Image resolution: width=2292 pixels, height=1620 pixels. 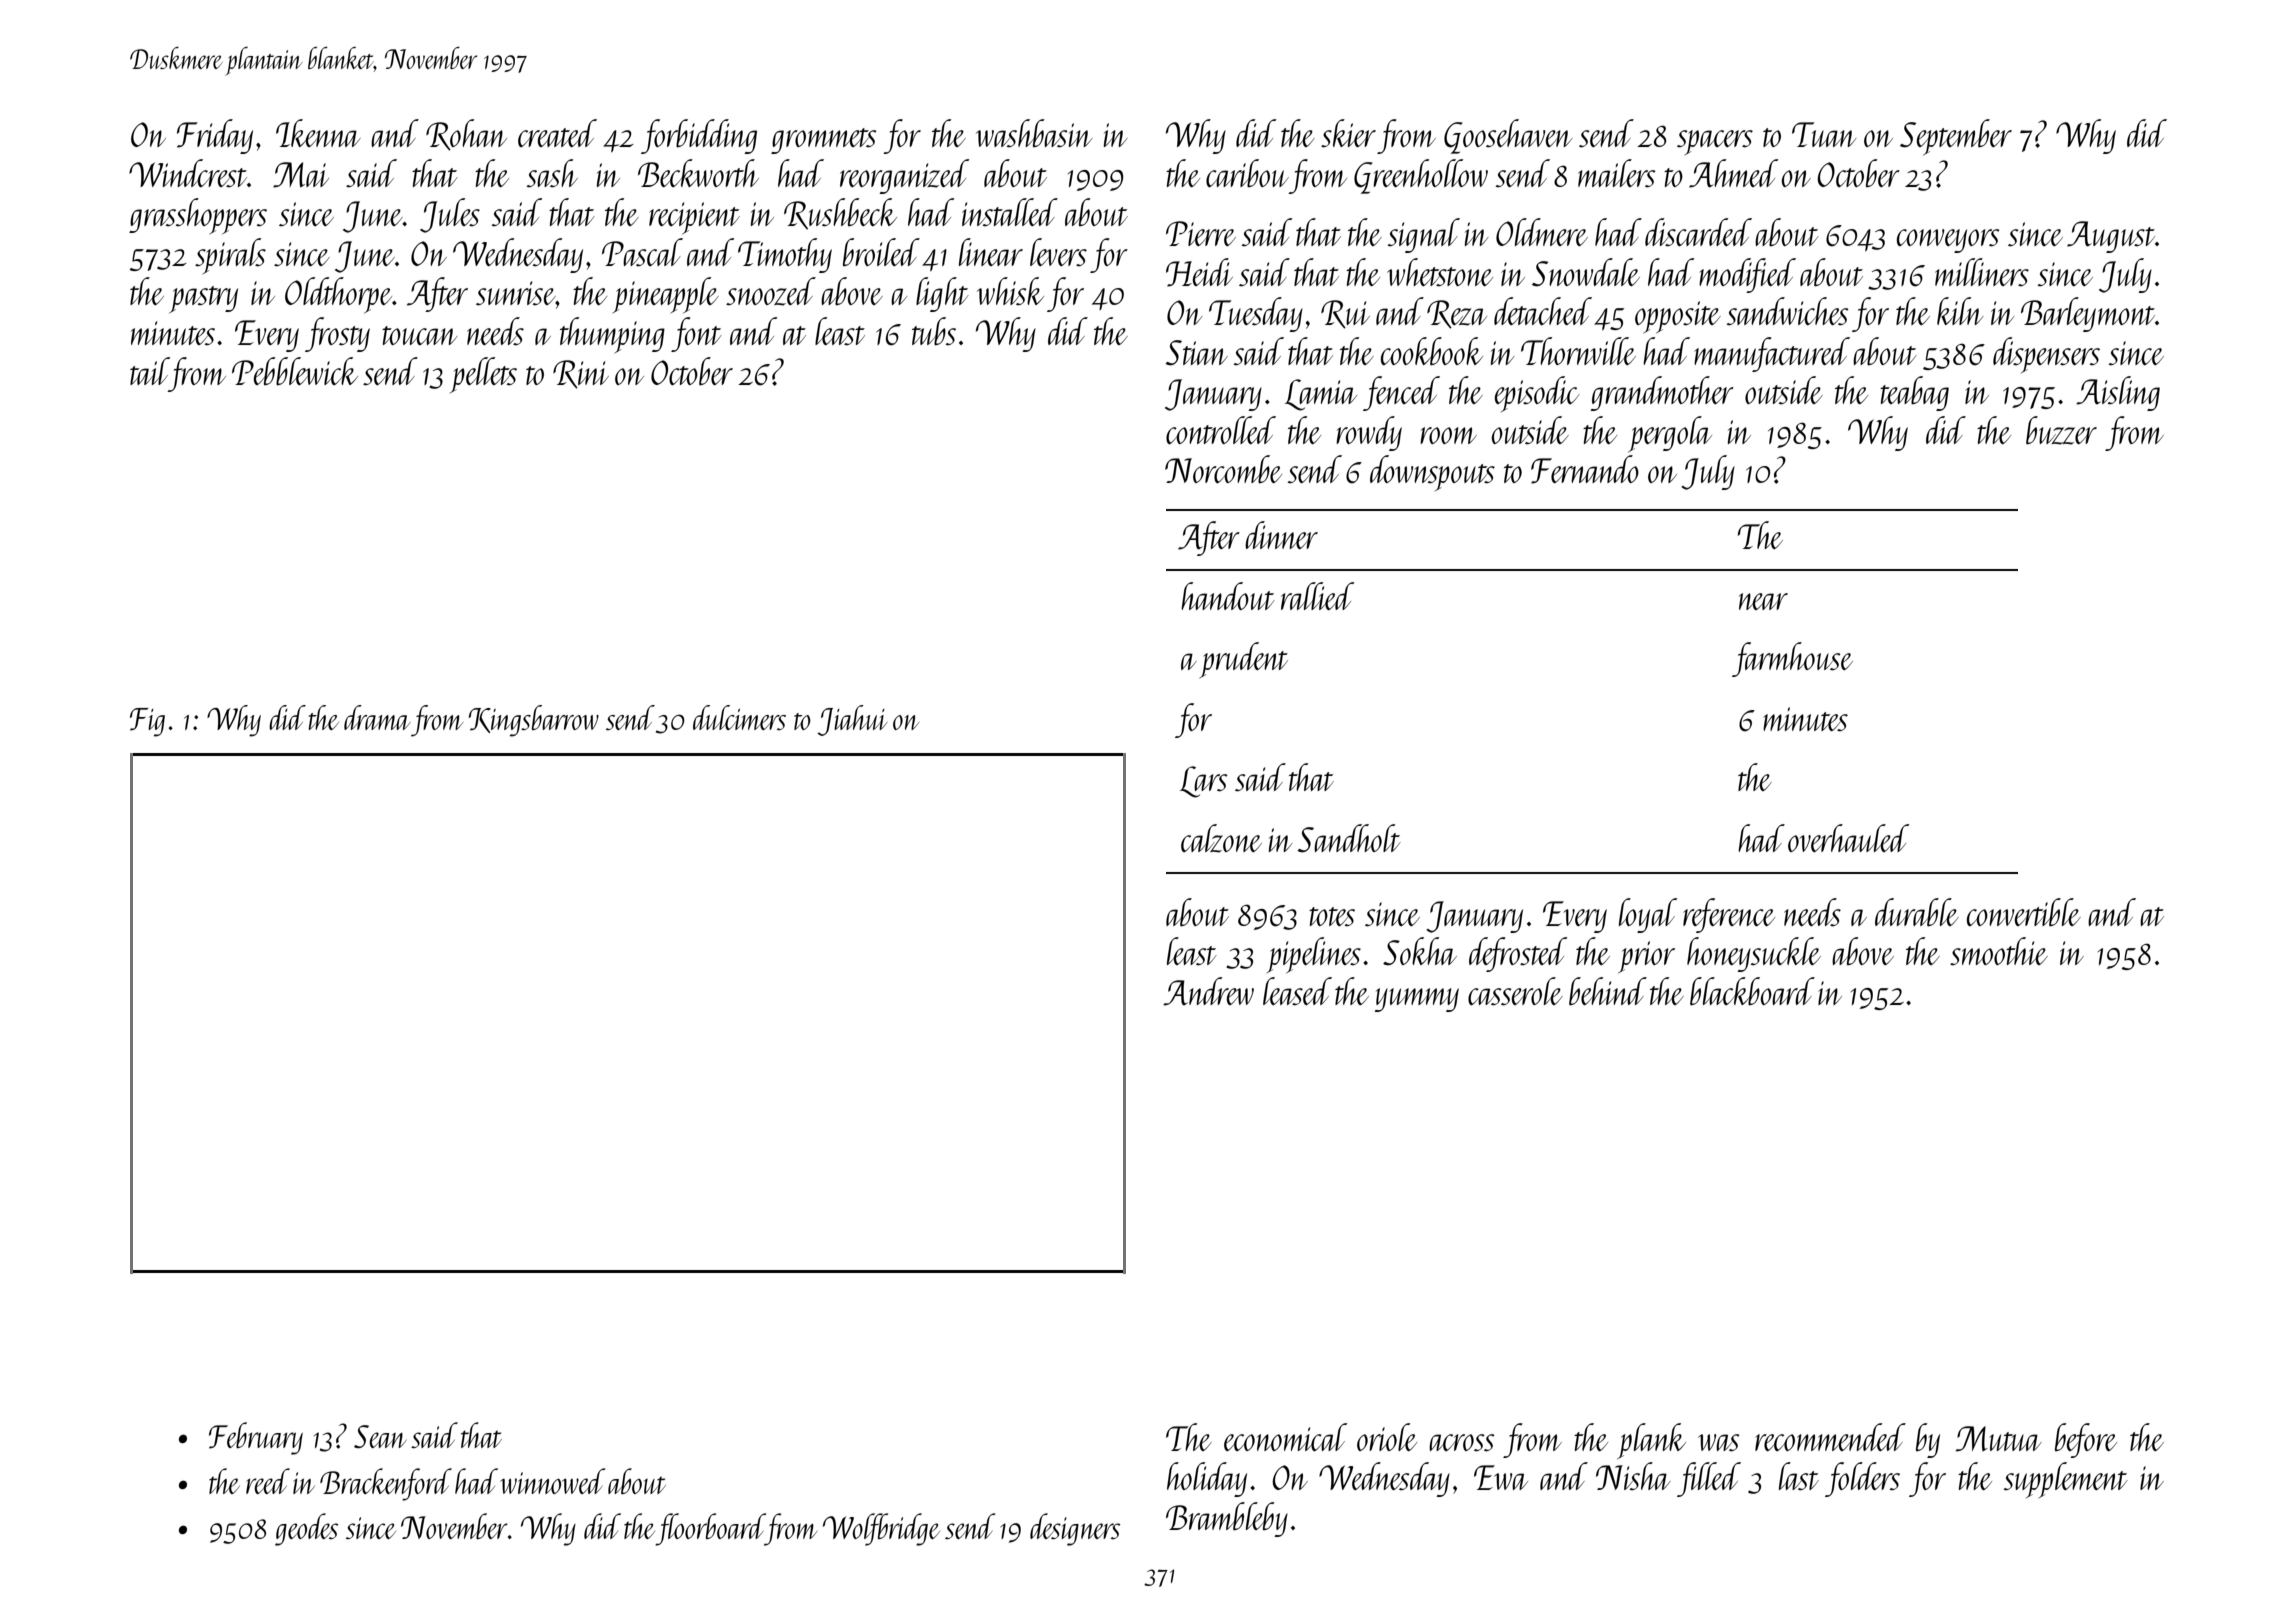 What do you see at coordinates (1585, 469) in the screenshot?
I see `Fernando` at bounding box center [1585, 469].
